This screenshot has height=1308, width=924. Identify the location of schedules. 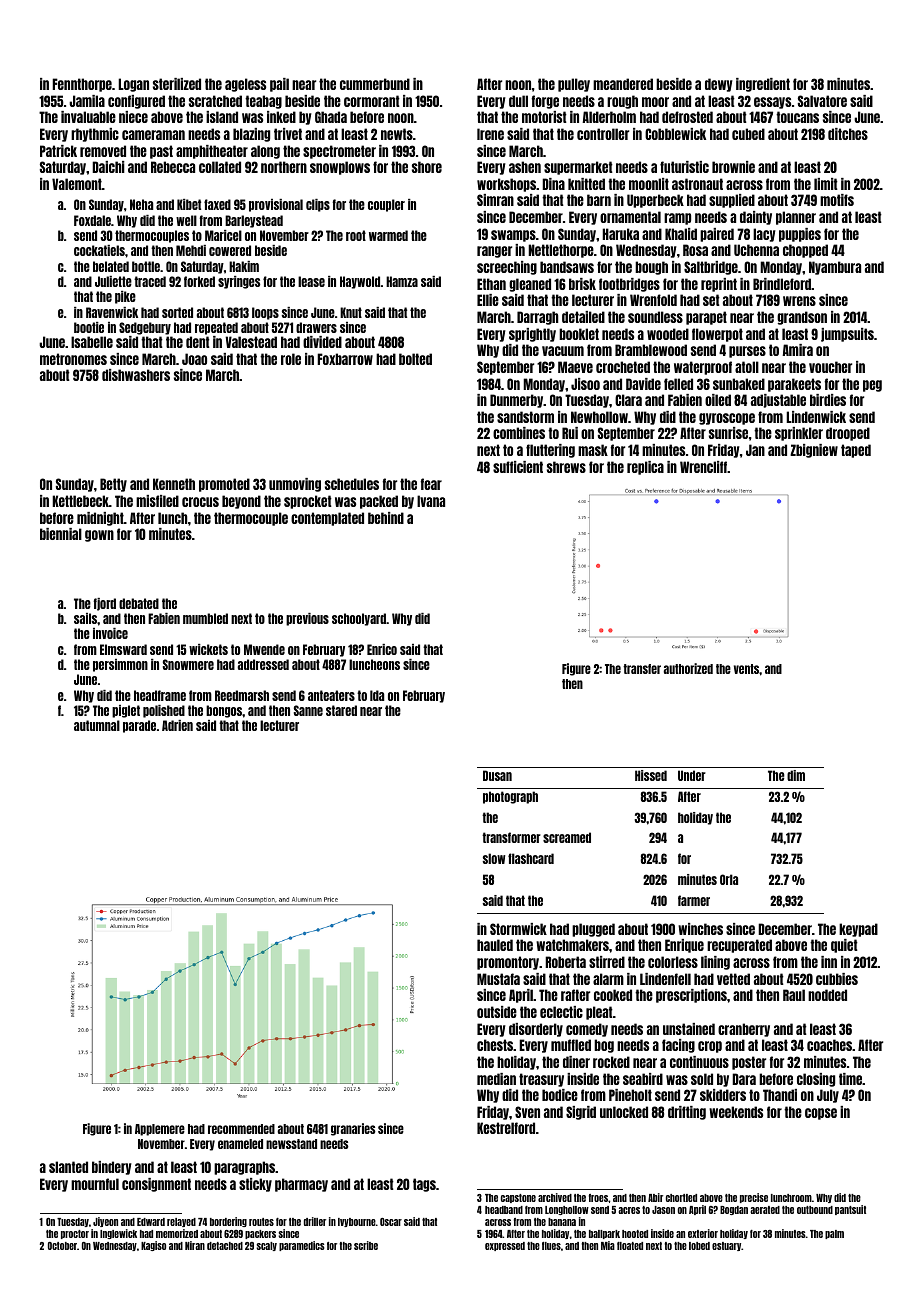
(352, 484).
